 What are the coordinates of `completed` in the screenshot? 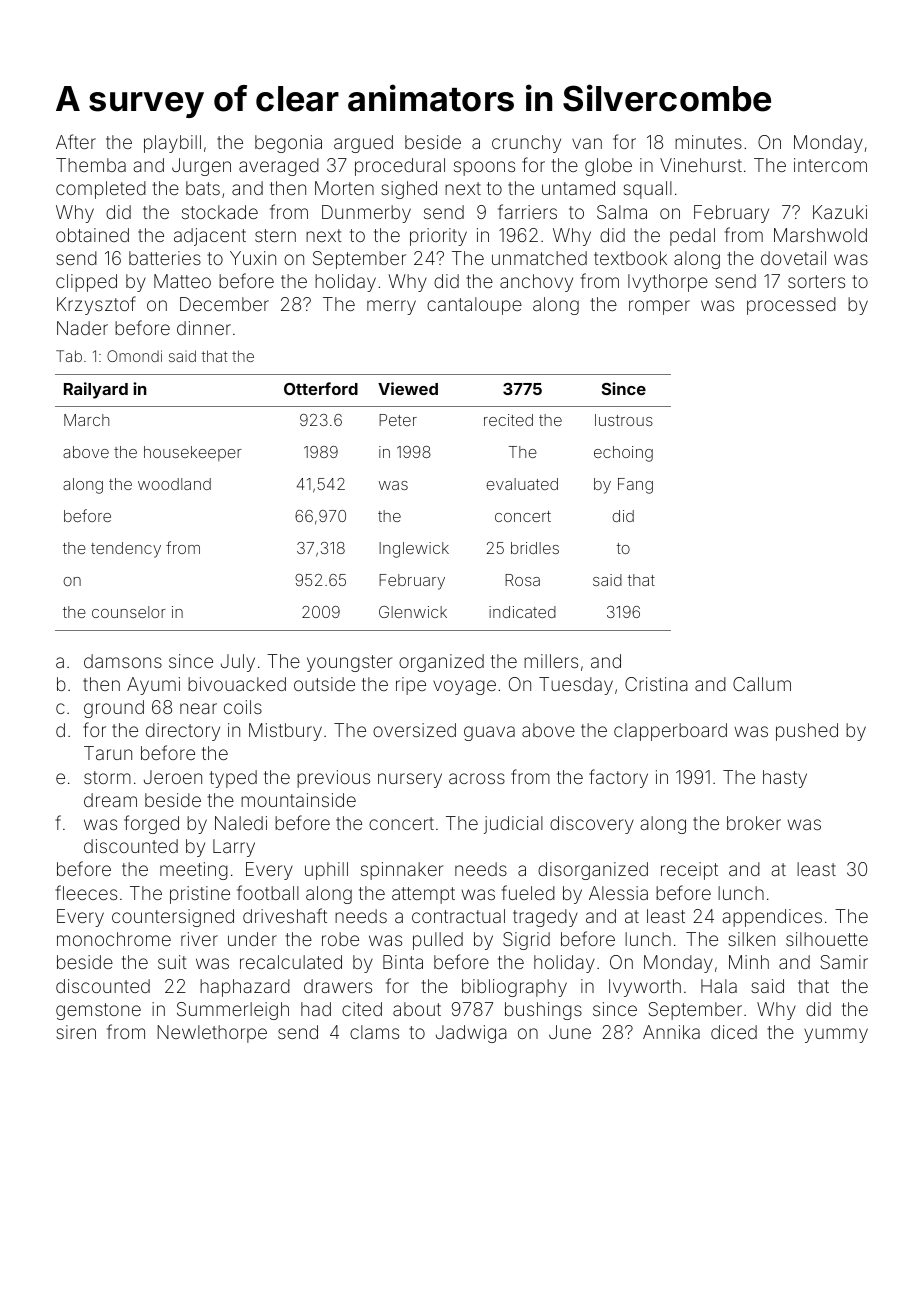 It's located at (101, 190).
